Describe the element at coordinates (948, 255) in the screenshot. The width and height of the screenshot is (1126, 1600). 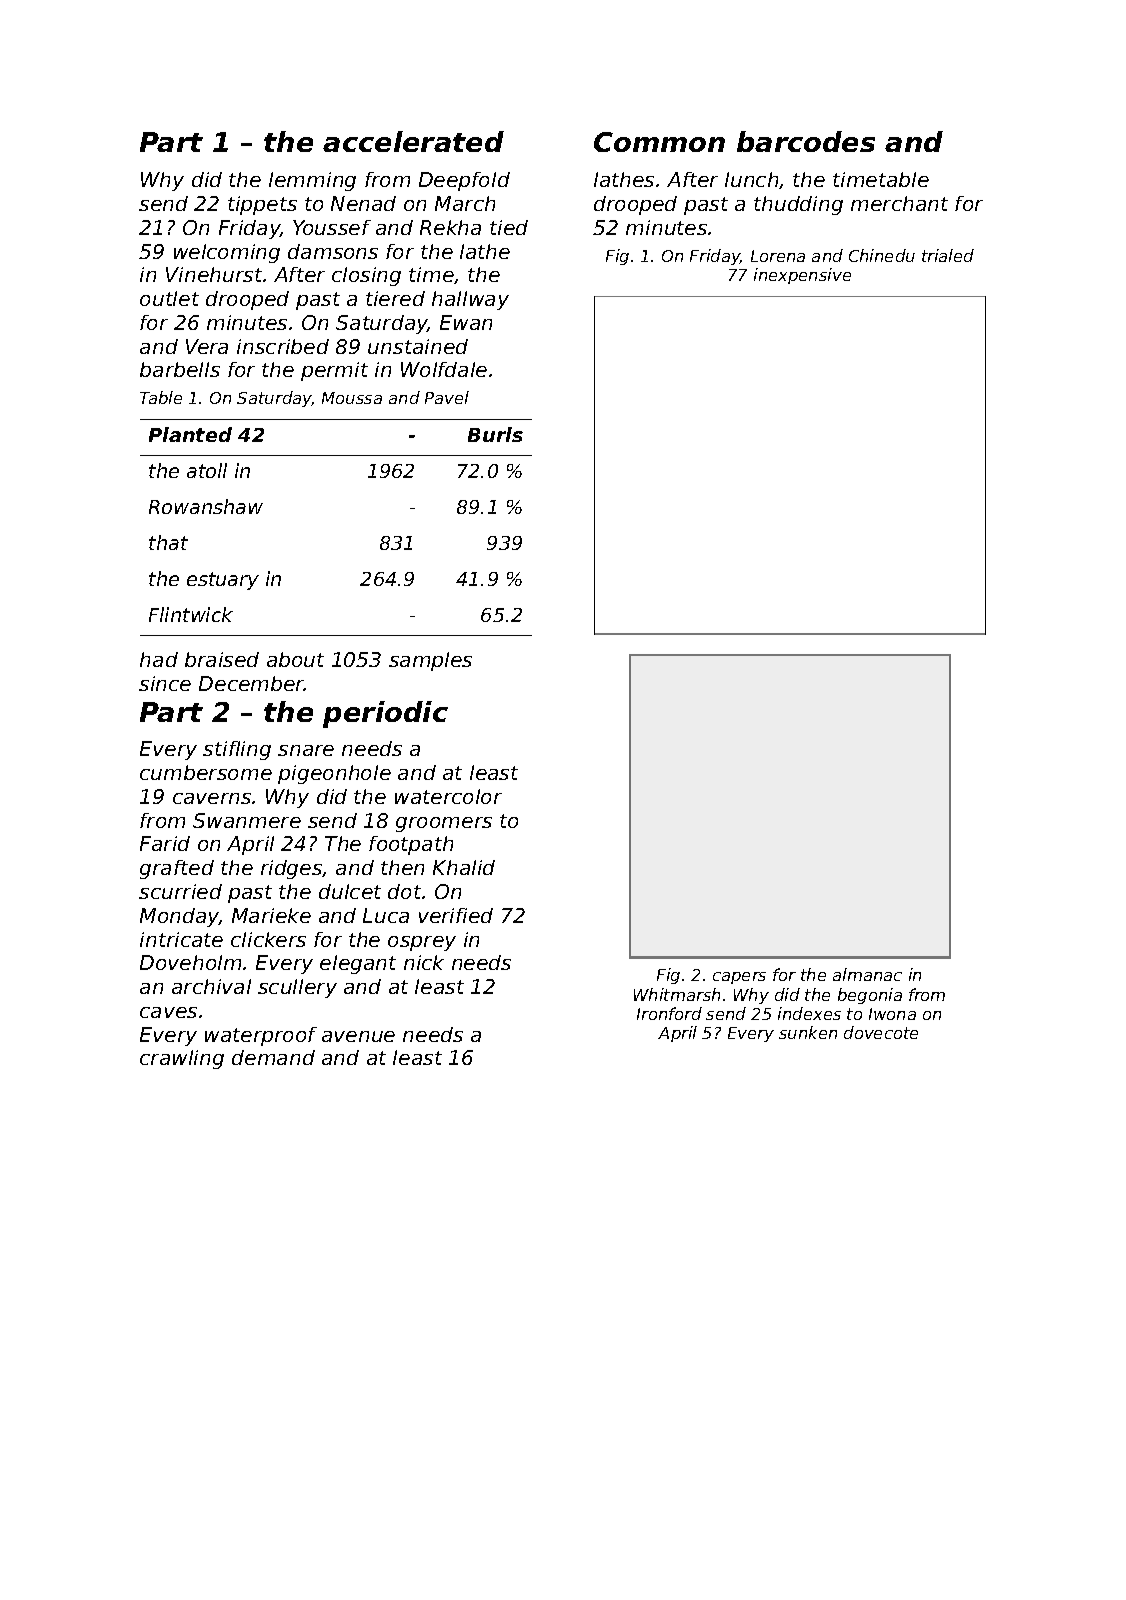
I see `trialed` at that location.
